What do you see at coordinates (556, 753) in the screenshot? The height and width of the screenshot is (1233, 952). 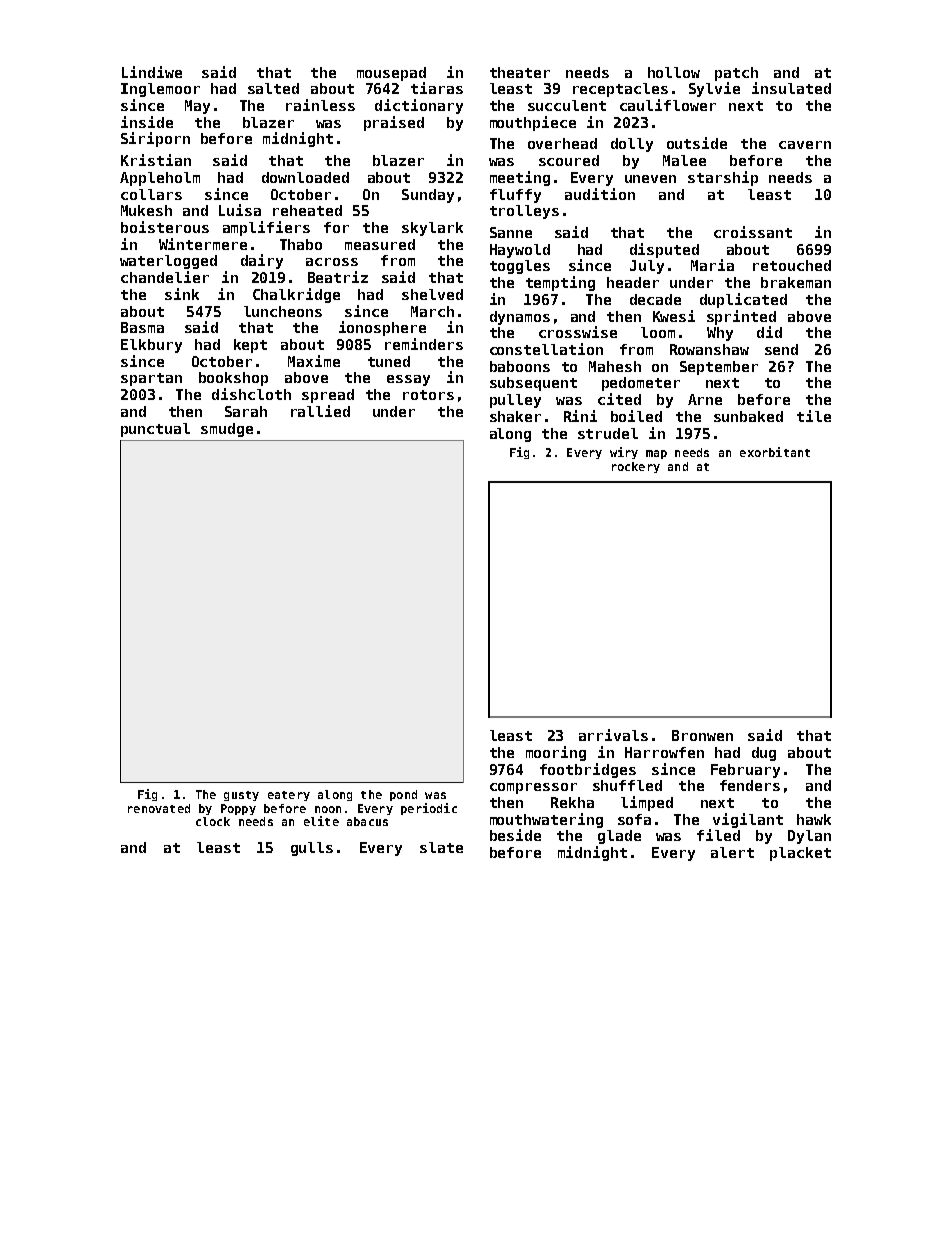 I see `mooring` at bounding box center [556, 753].
